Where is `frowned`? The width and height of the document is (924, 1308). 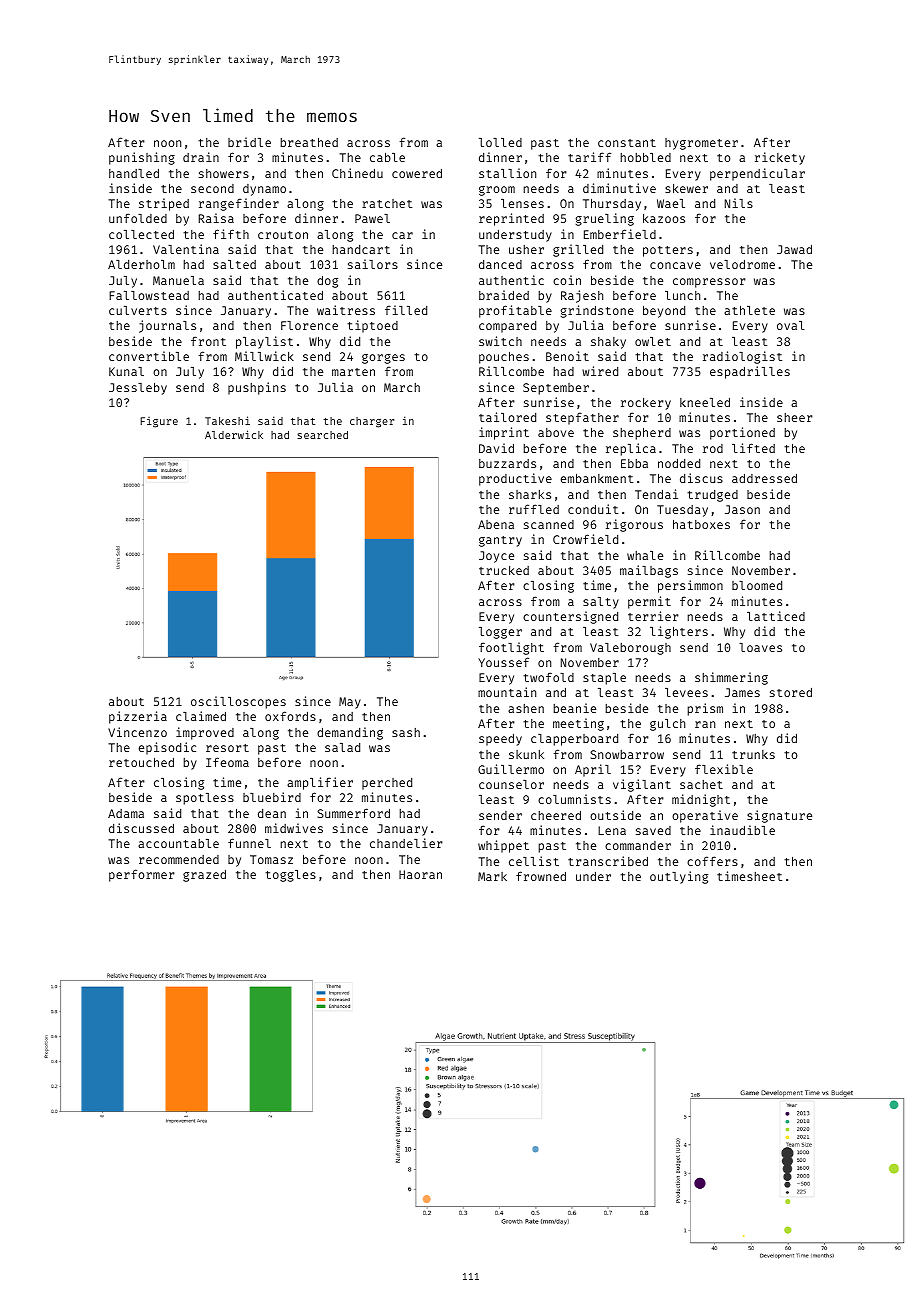 frowned is located at coordinates (541, 876).
